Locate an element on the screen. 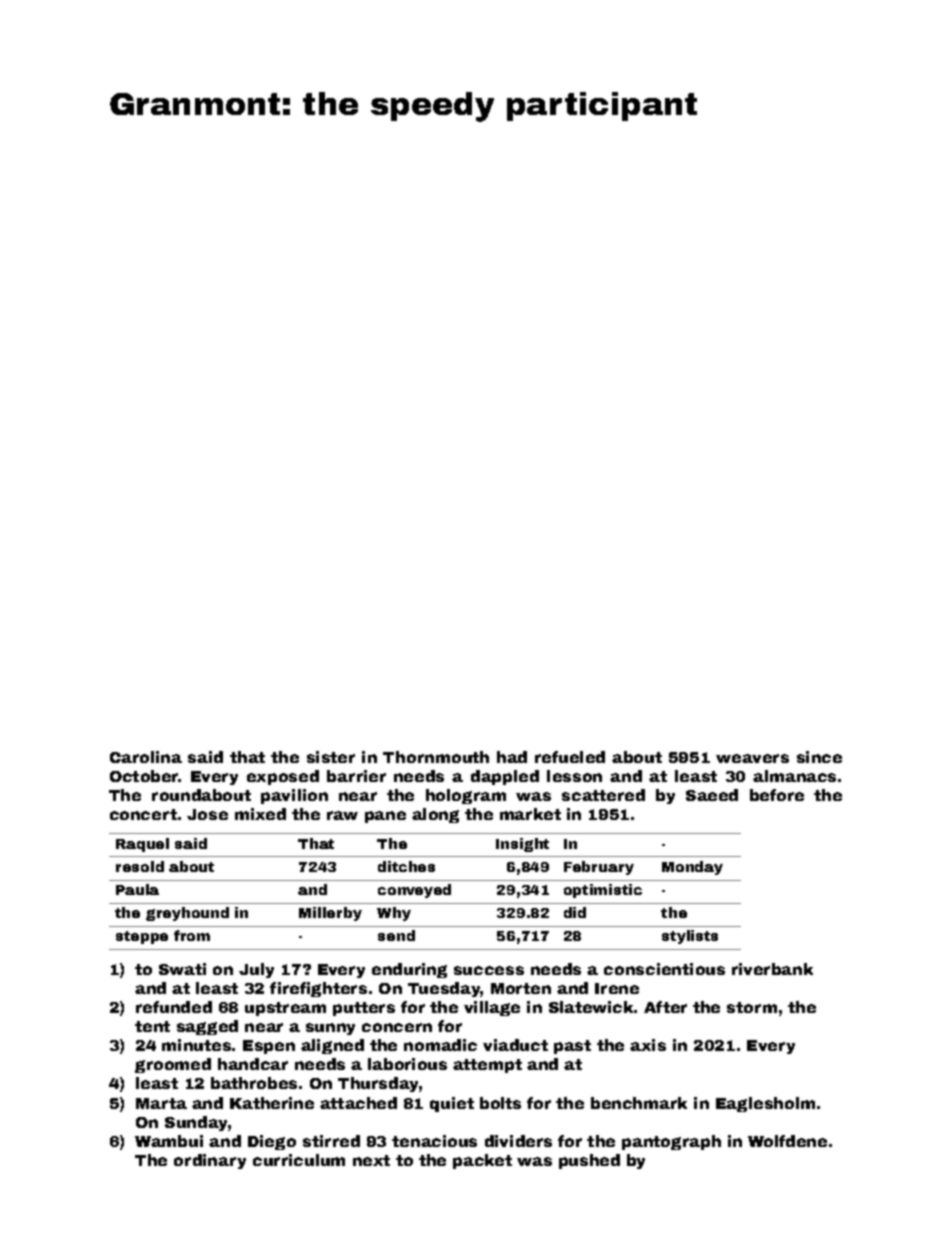 This screenshot has height=1233, width=952. Sunday is located at coordinates (196, 1123).
